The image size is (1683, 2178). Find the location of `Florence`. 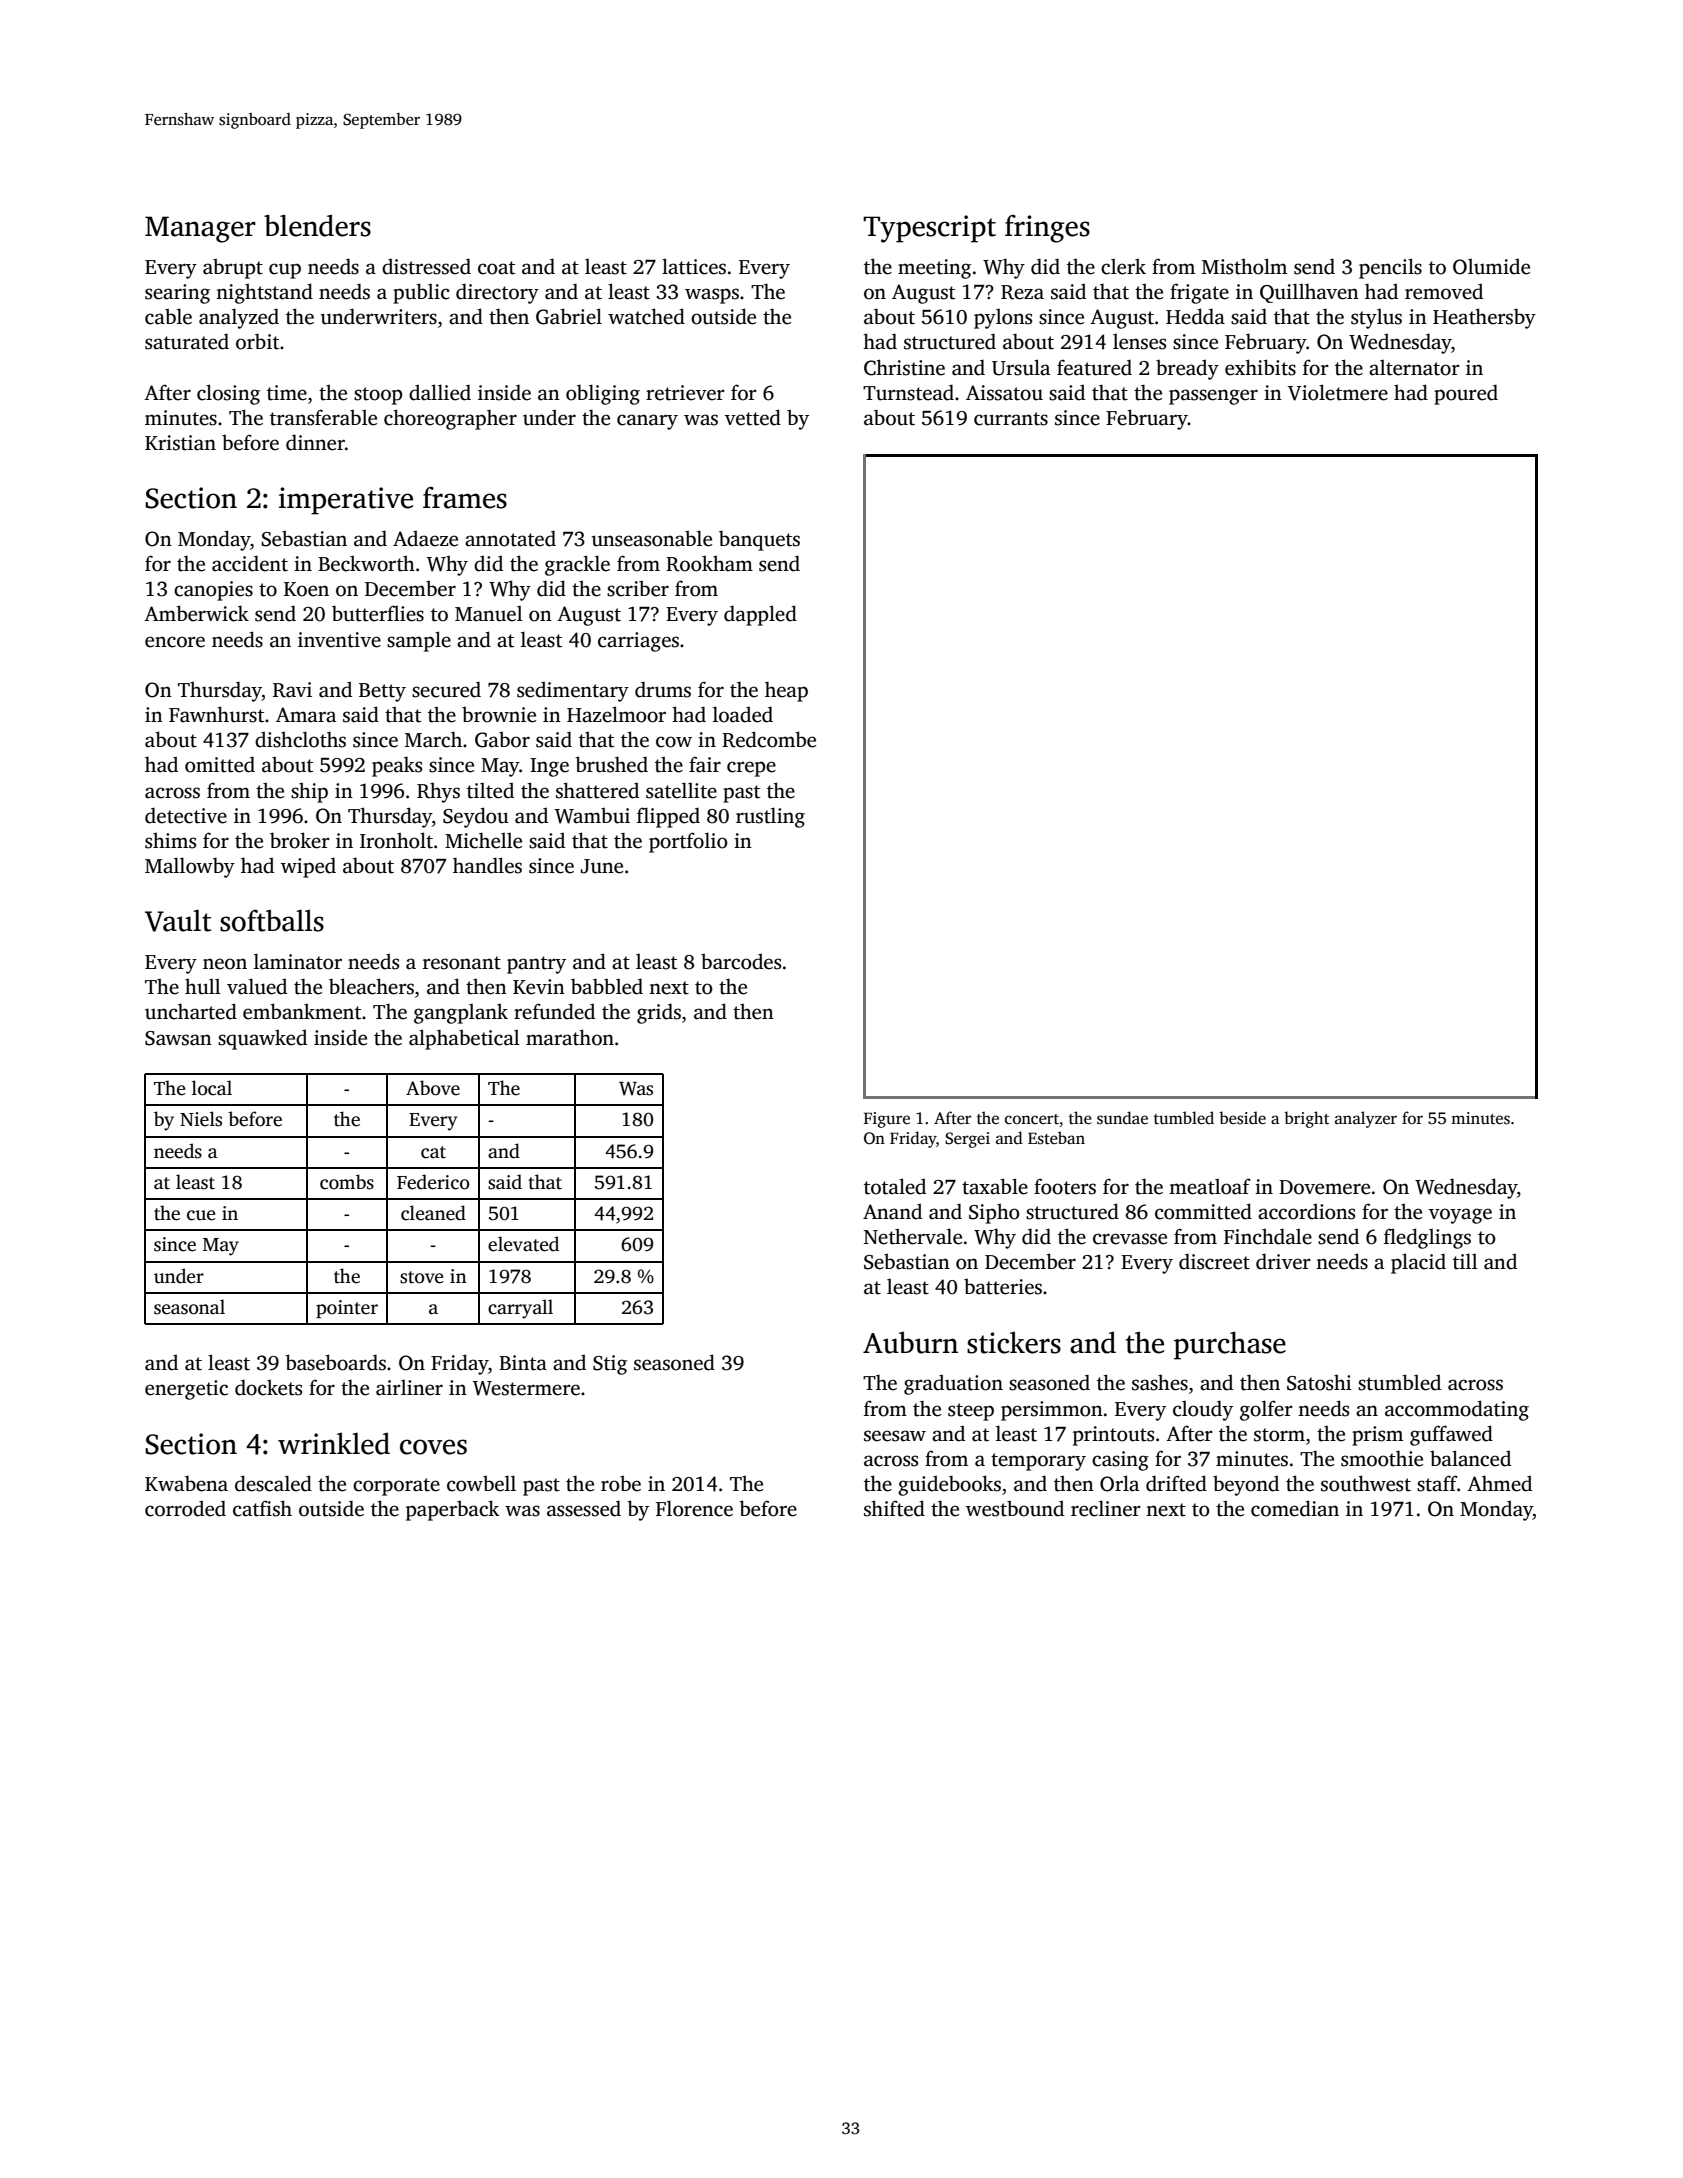

Florence is located at coordinates (694, 1508).
